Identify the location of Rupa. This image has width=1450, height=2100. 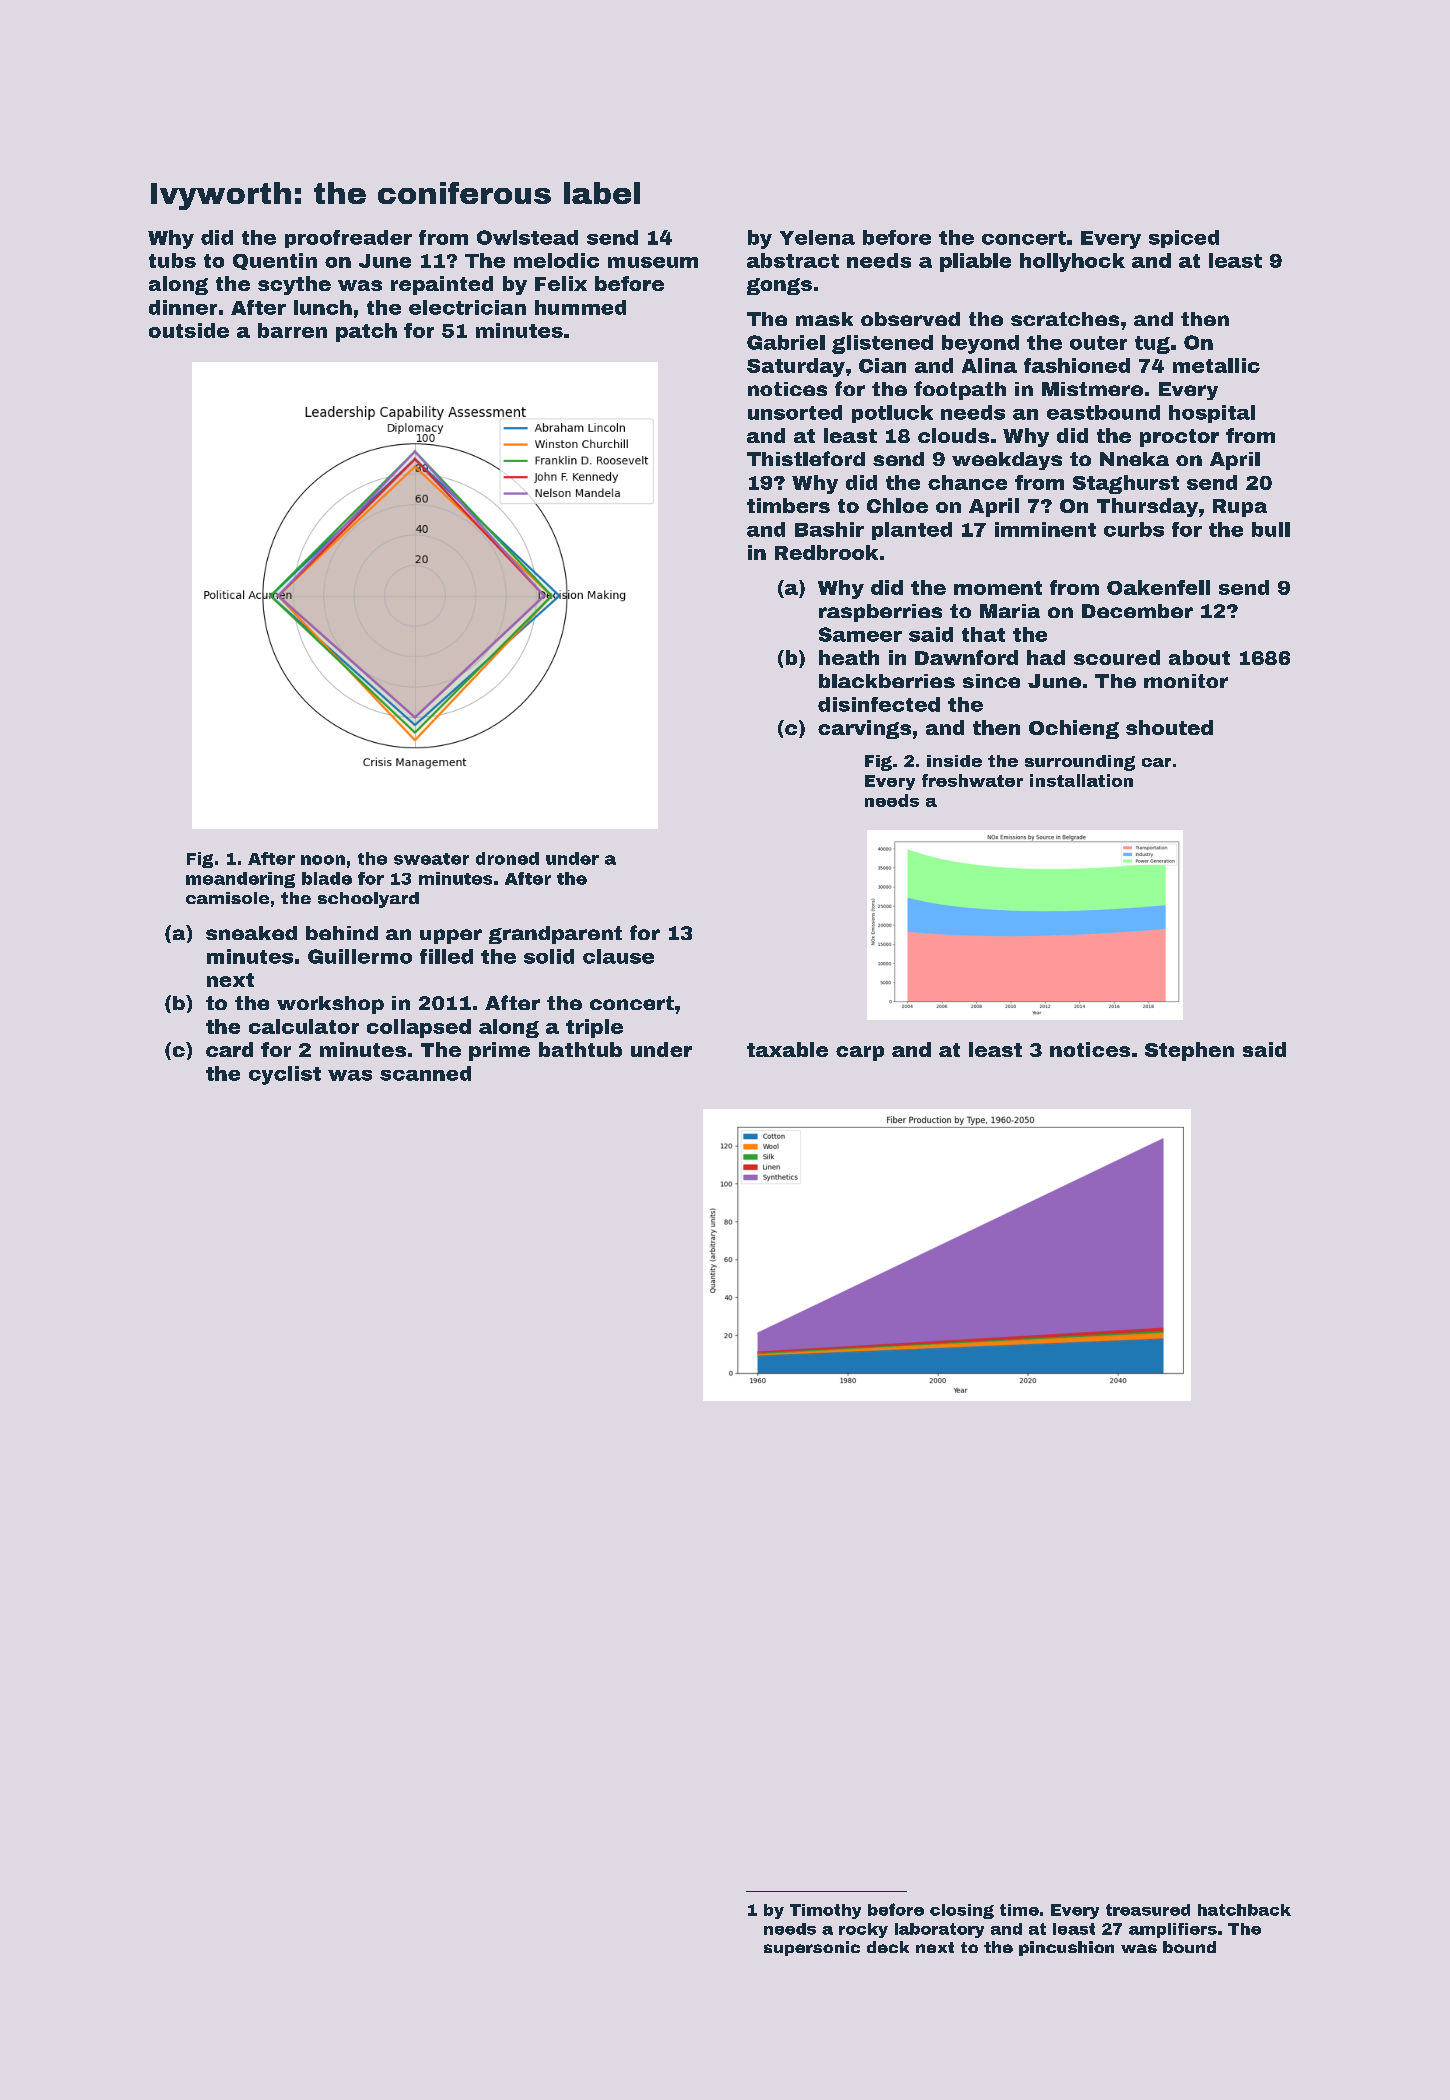
(1240, 508).
